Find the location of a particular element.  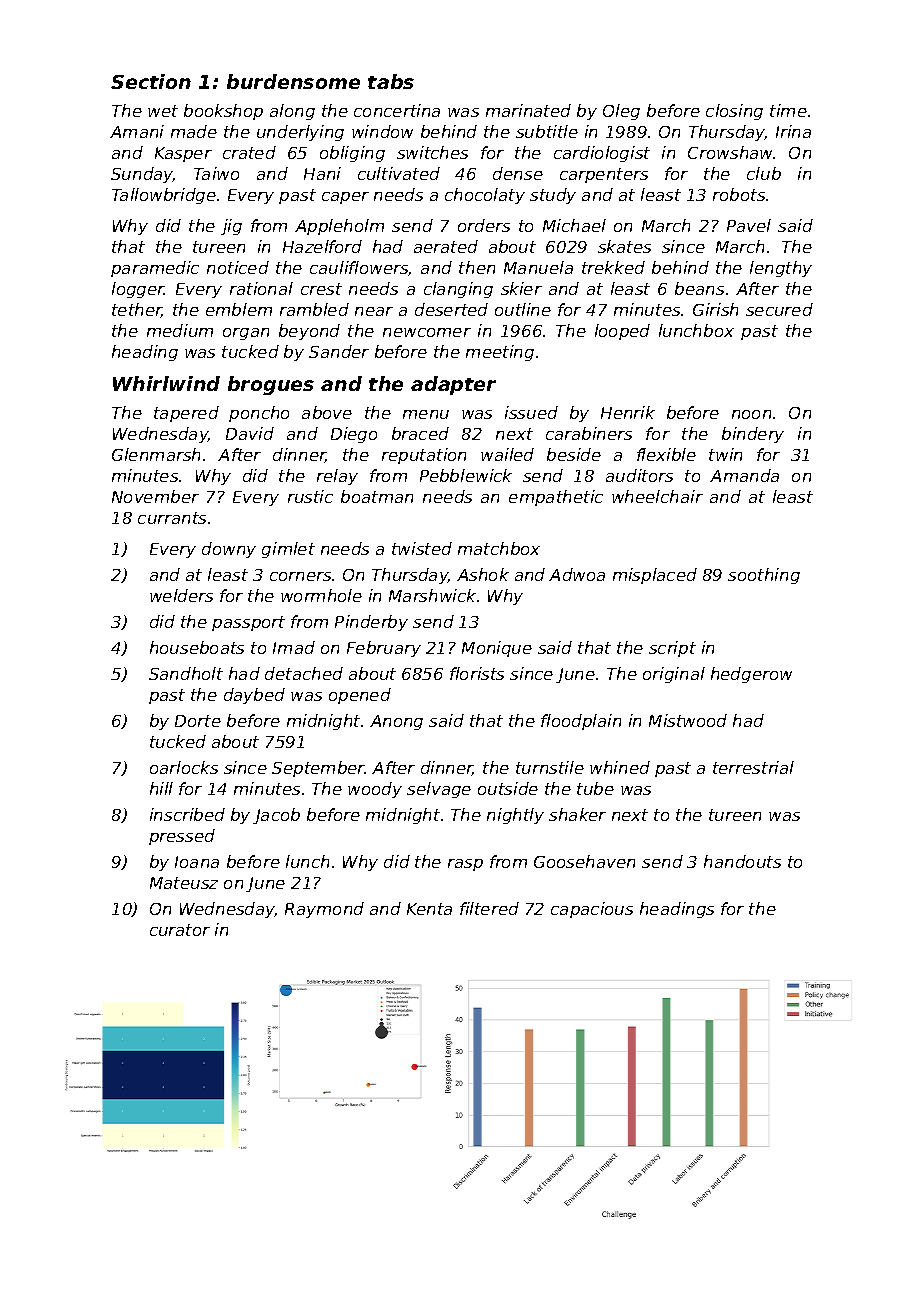

Diego is located at coordinates (354, 435).
